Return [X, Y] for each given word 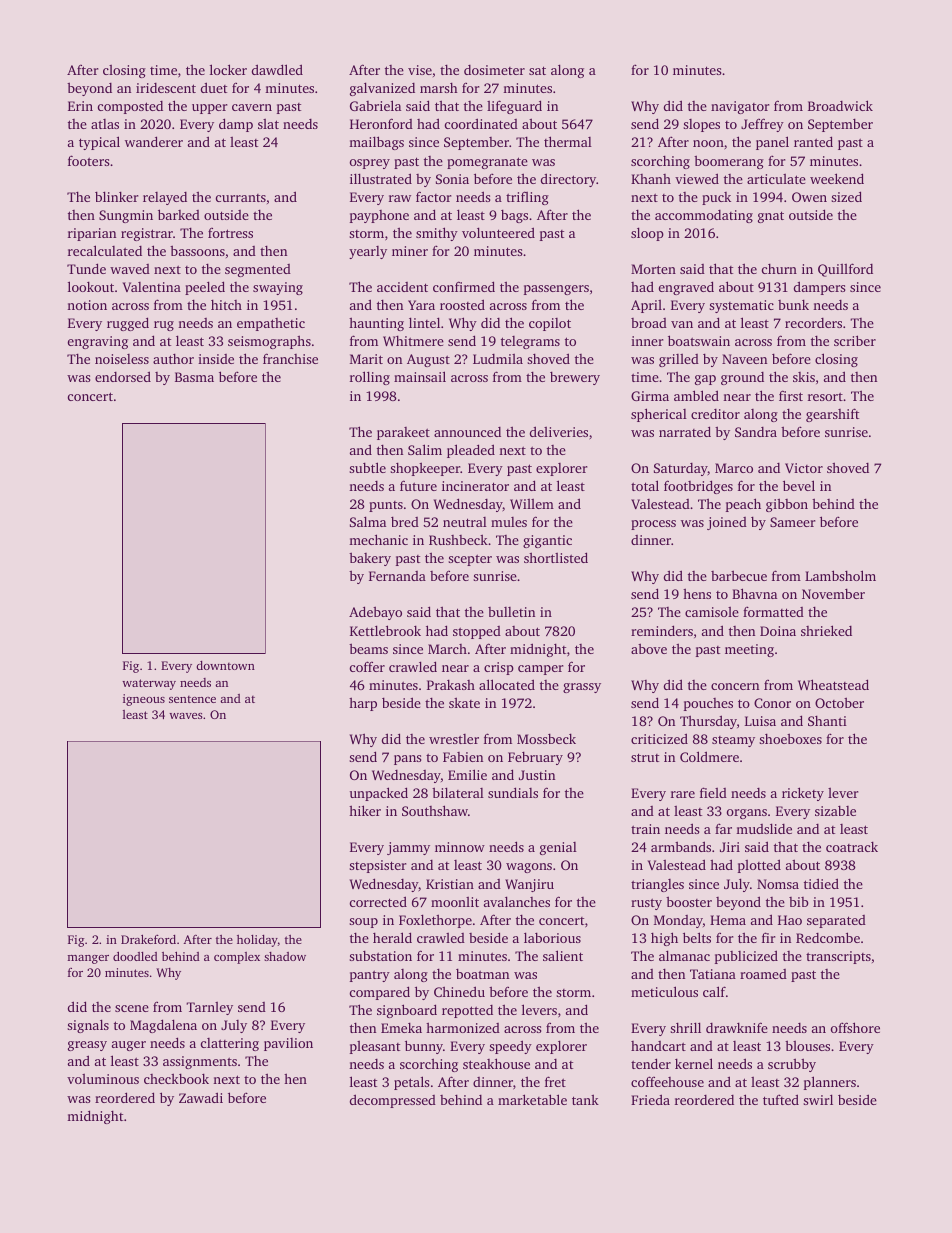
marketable [532, 1099]
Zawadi [201, 1097]
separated [836, 921]
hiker [365, 810]
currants [241, 198]
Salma [368, 521]
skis [804, 377]
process [653, 525]
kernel [694, 1063]
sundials [513, 792]
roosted [462, 304]
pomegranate [487, 163]
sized [846, 196]
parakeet [403, 433]
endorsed [123, 376]
